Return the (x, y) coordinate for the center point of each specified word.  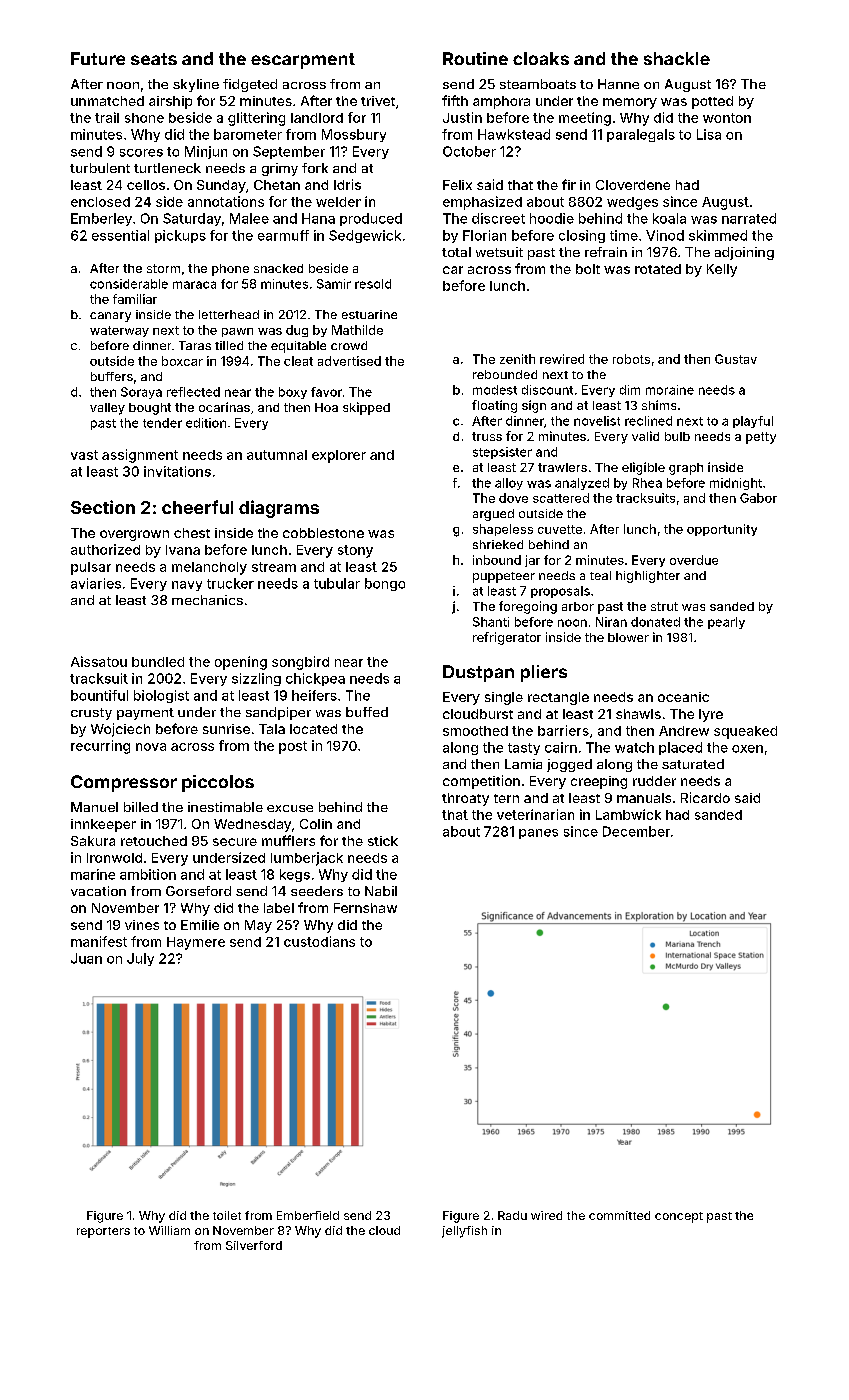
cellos (146, 185)
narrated (749, 218)
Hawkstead (514, 134)
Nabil (381, 891)
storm (163, 268)
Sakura (93, 841)
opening (241, 663)
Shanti (491, 622)
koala (669, 218)
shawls (638, 714)
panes (538, 834)
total (456, 252)
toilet (227, 1215)
